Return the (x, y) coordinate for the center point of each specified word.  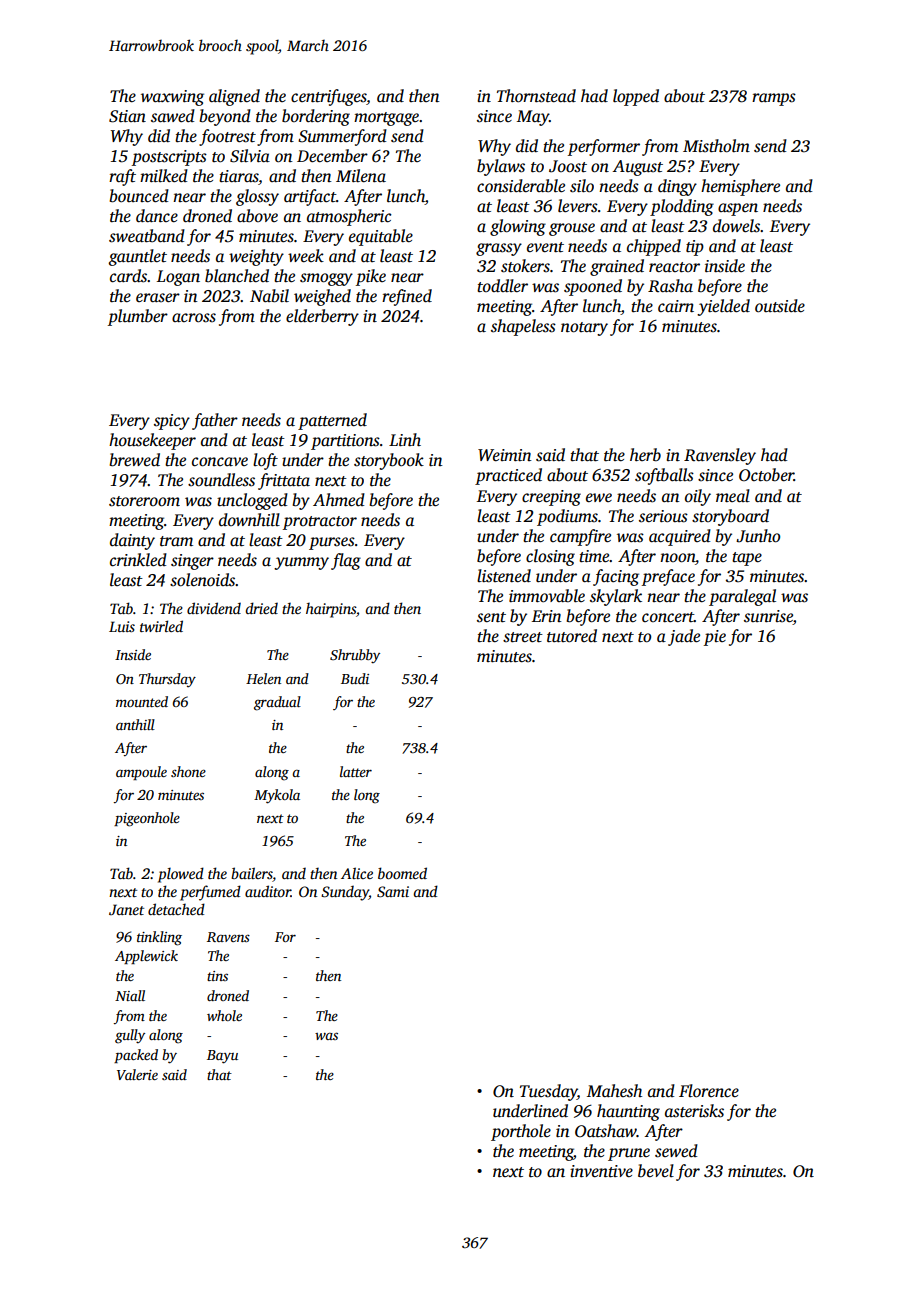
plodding (682, 207)
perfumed (210, 893)
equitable (381, 237)
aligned (234, 97)
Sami (393, 891)
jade (684, 637)
